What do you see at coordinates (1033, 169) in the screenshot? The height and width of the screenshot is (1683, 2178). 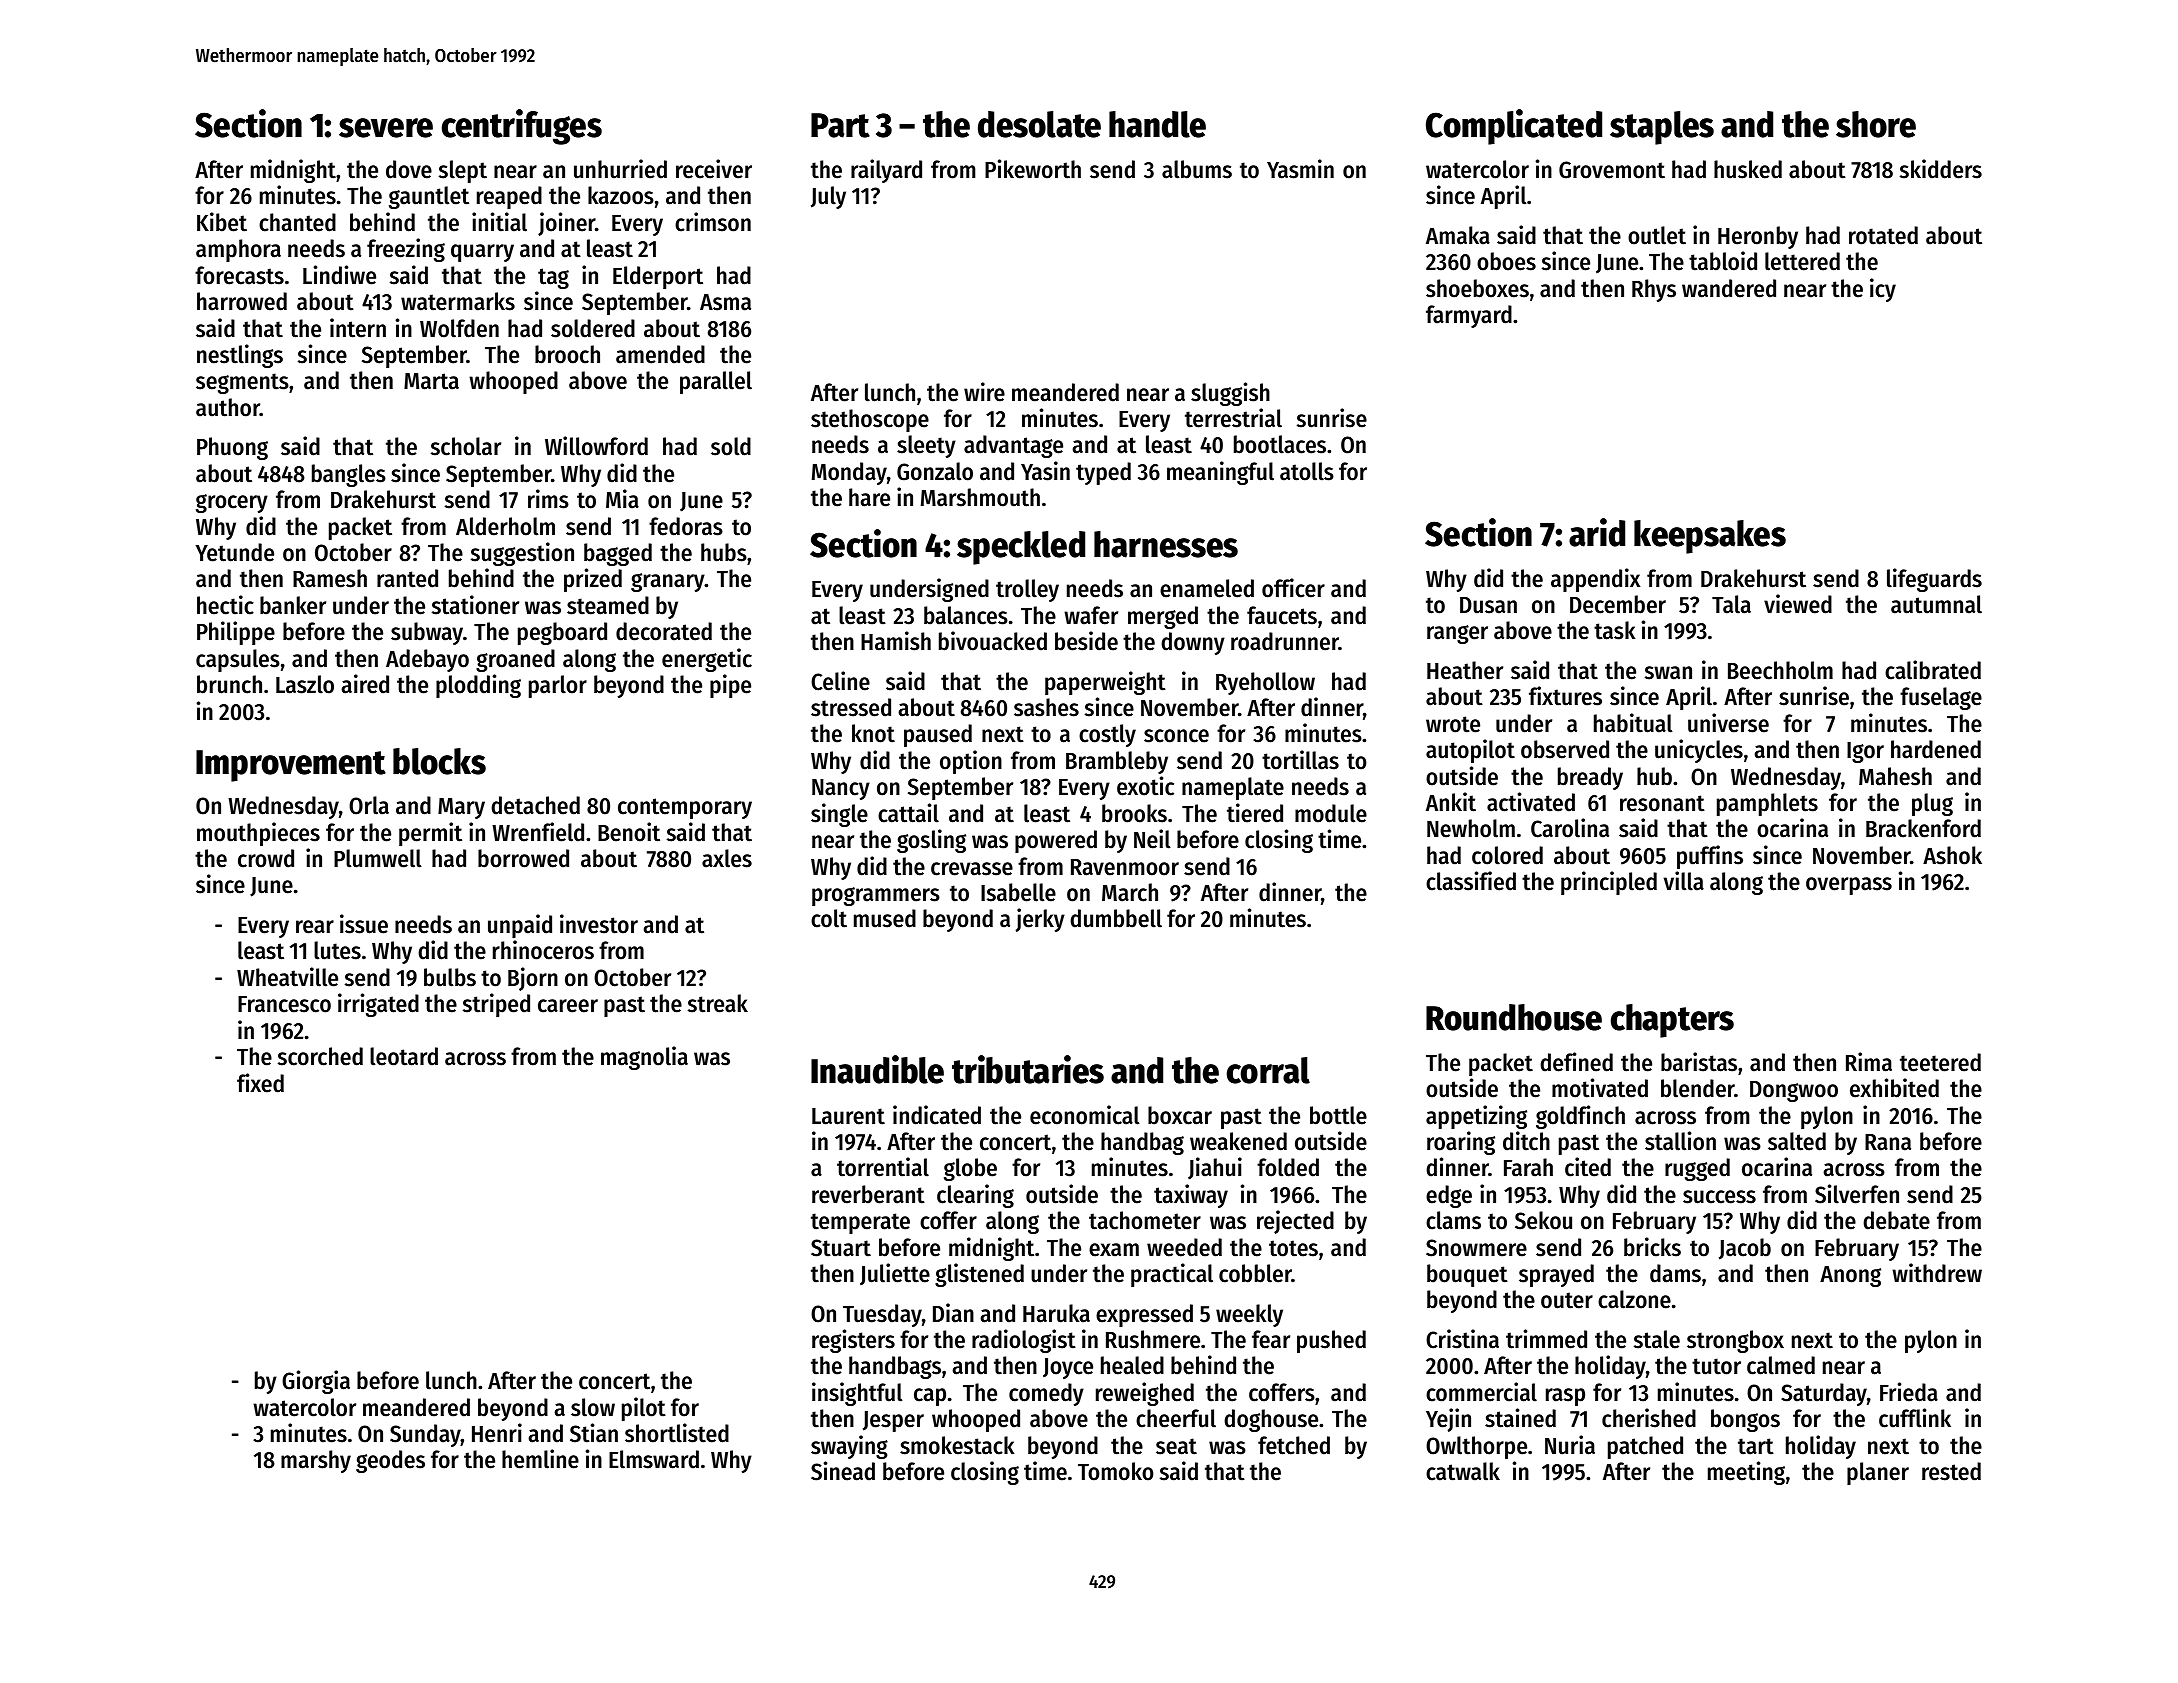 I see `Pikeworth` at bounding box center [1033, 169].
